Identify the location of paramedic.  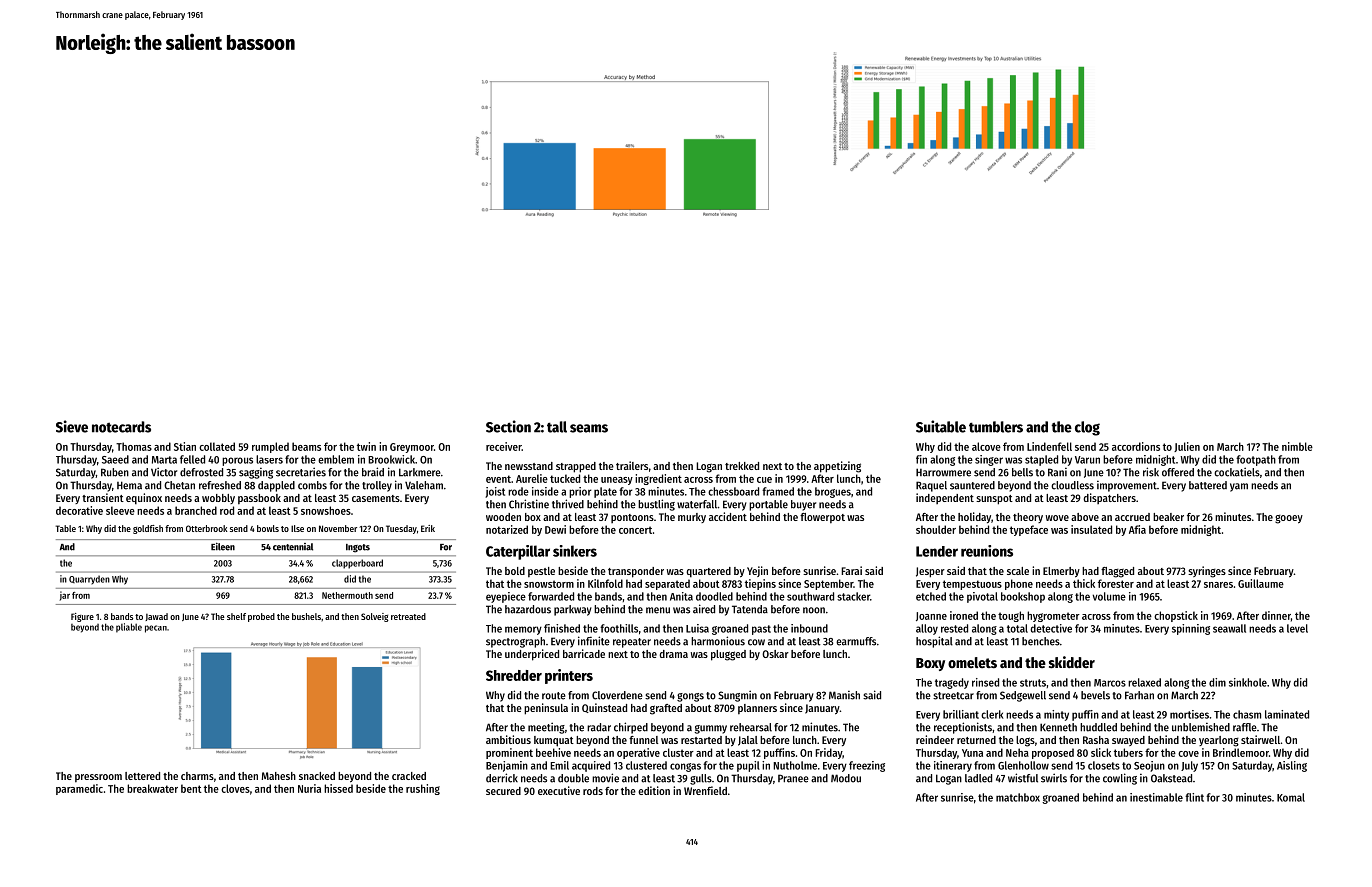
(79, 789).
